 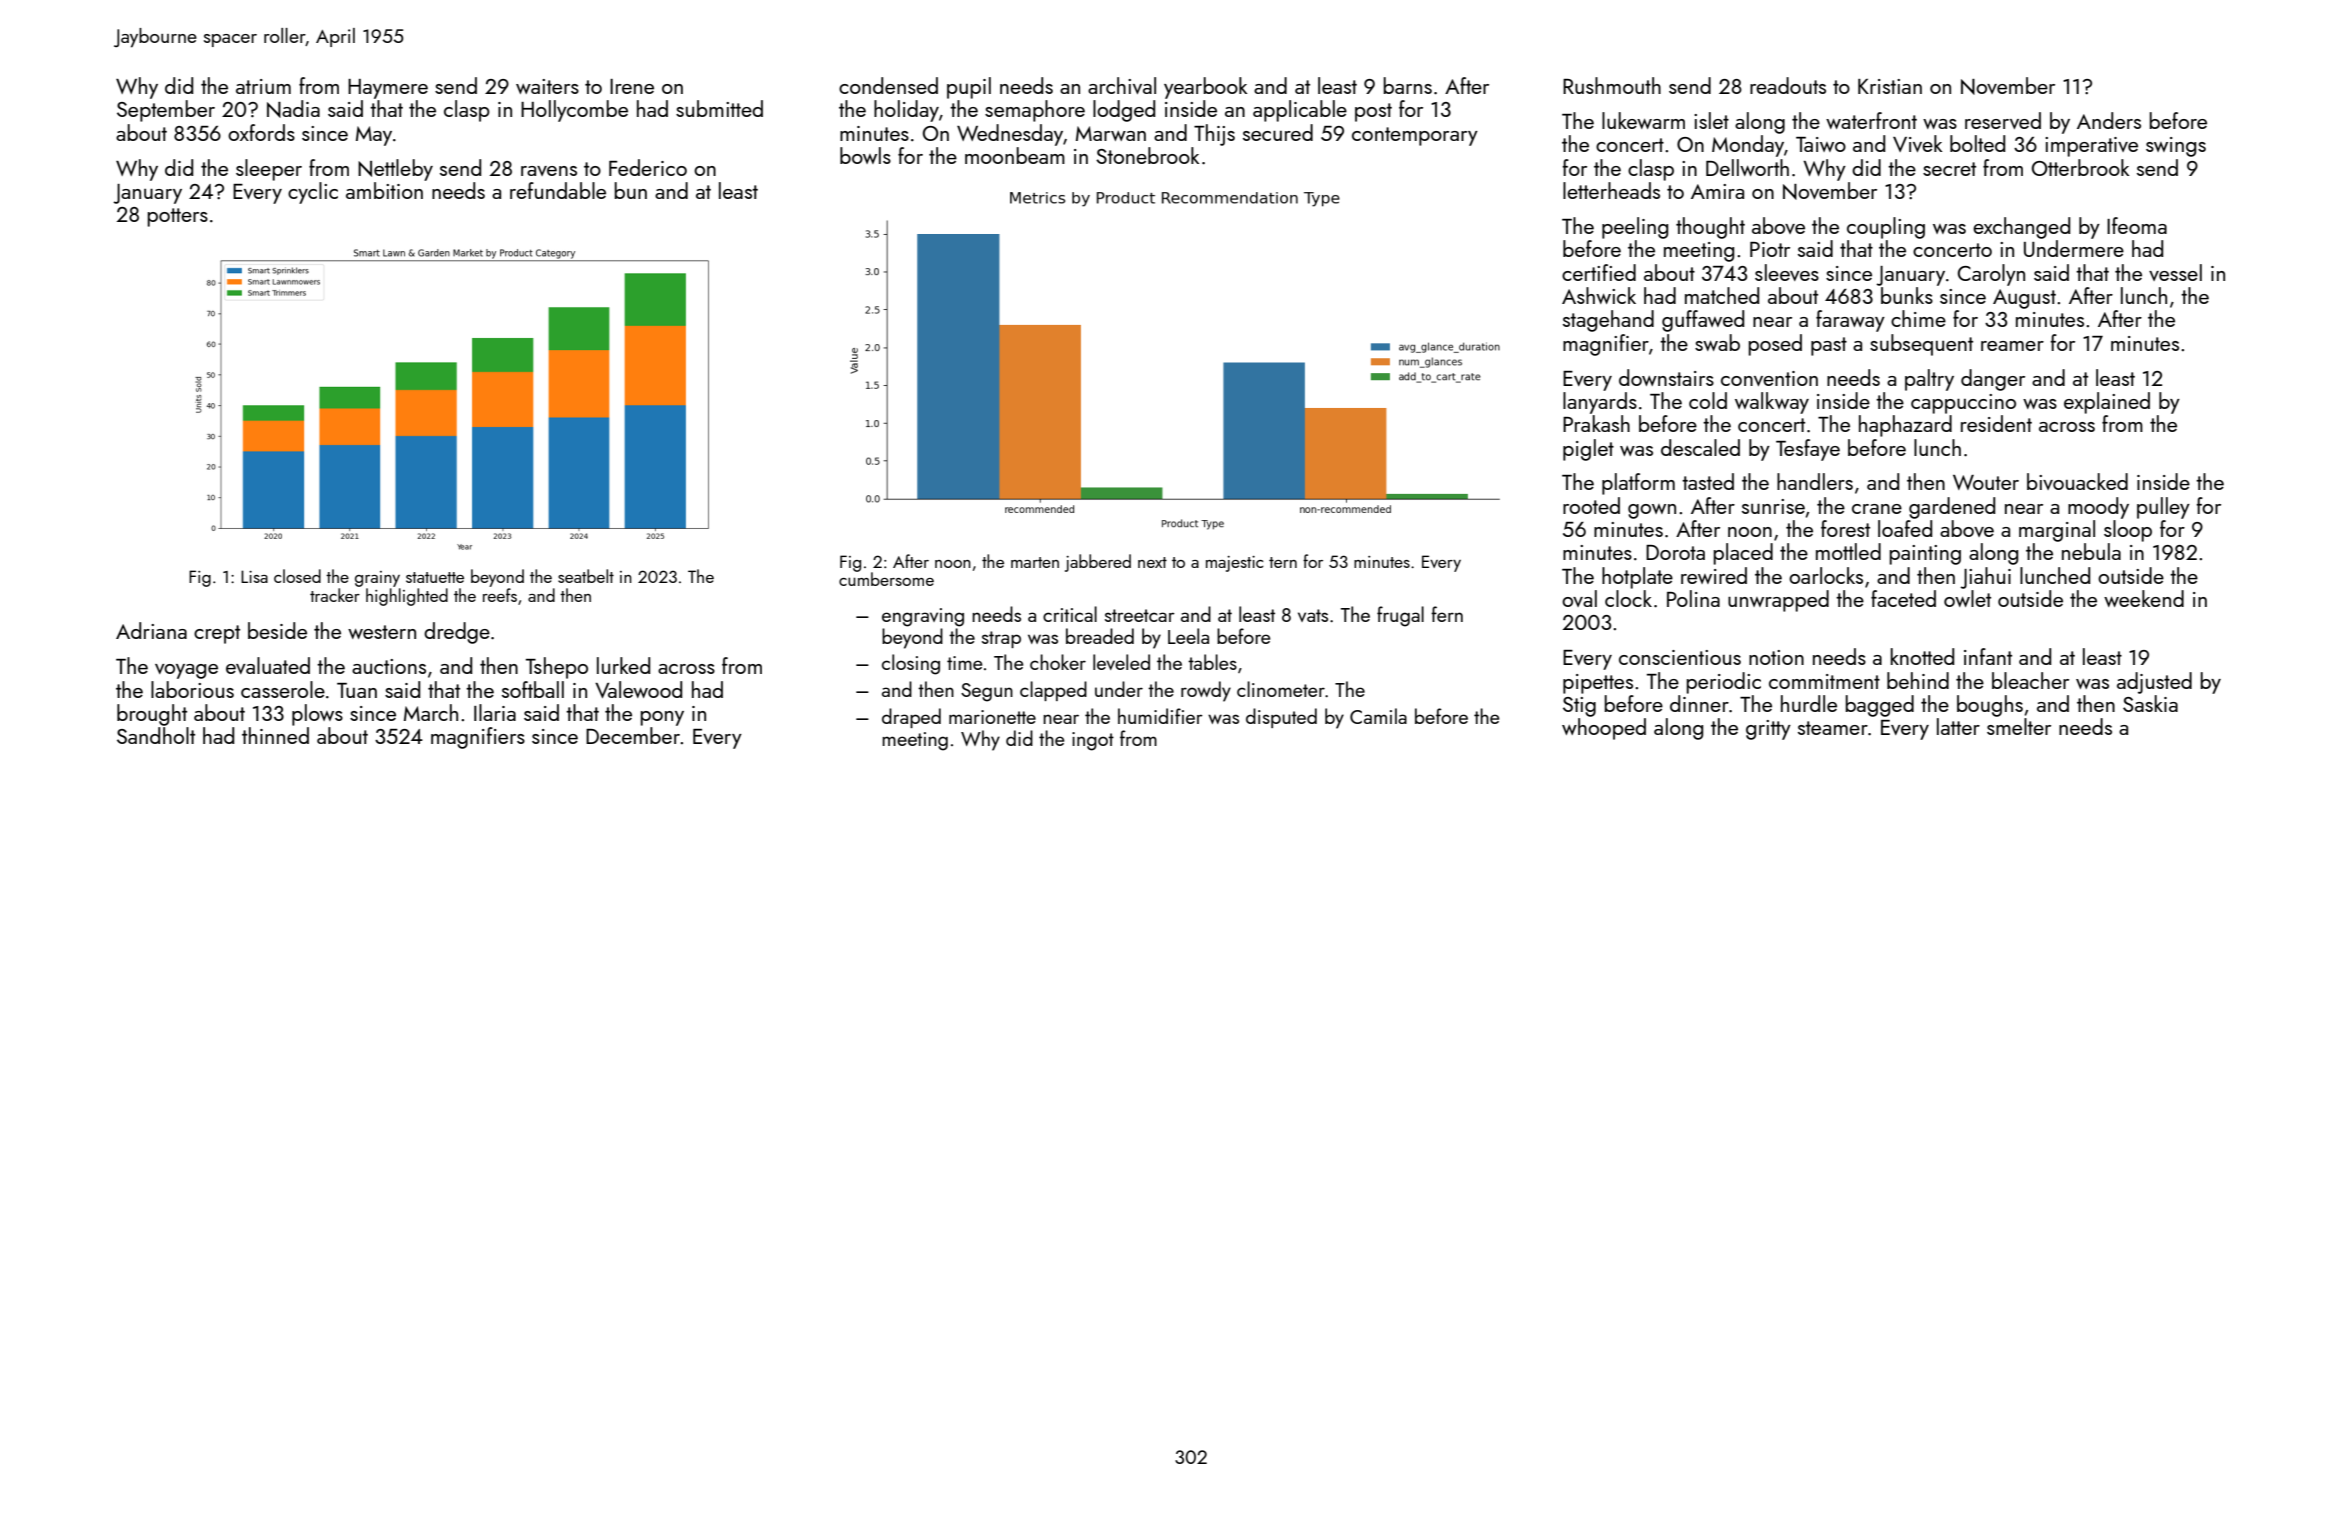 I want to click on forest, so click(x=1845, y=528).
